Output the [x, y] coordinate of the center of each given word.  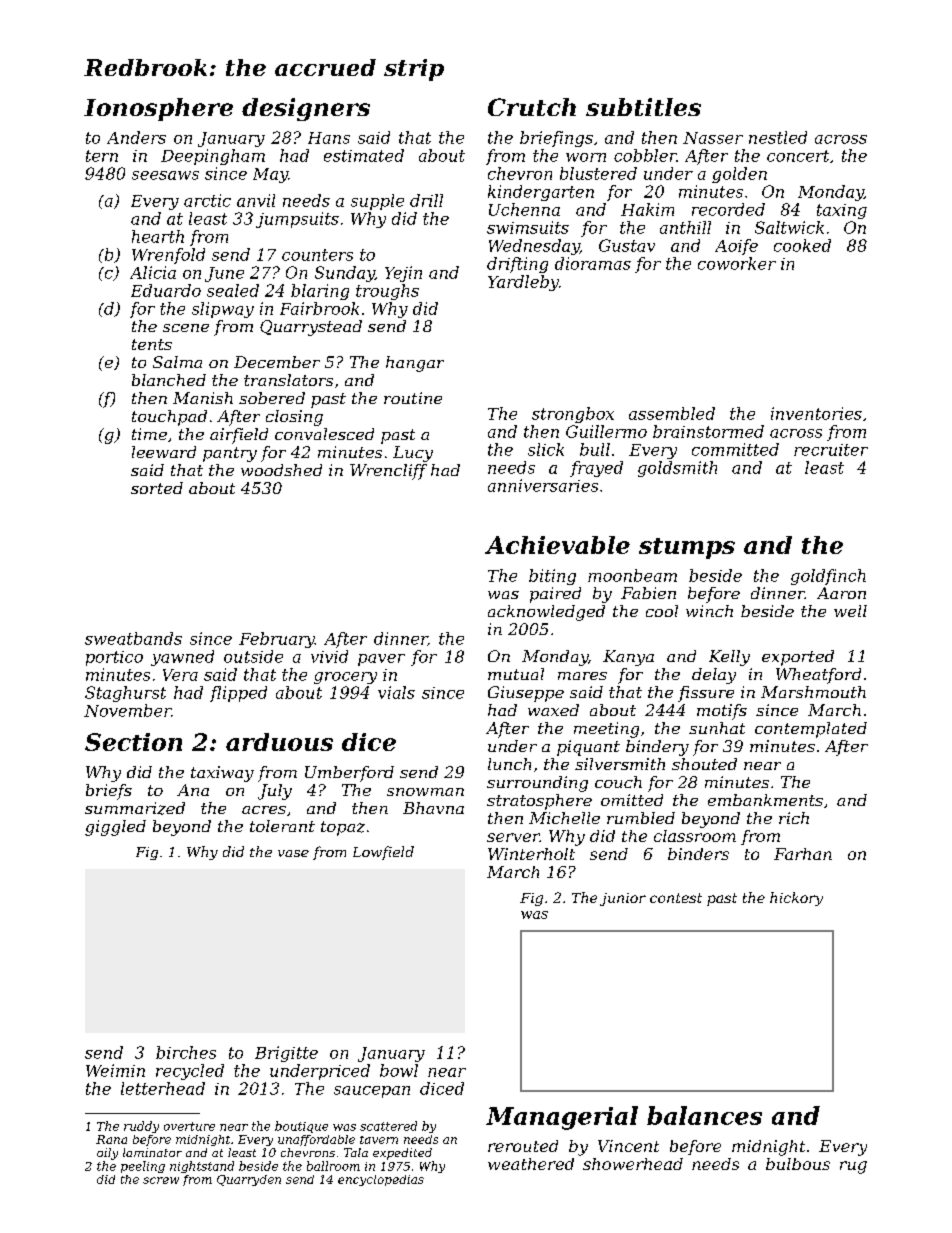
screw [161, 1180]
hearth [158, 236]
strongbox [573, 415]
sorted [157, 488]
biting [552, 577]
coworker [737, 263]
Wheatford [818, 676]
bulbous [798, 1164]
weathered [531, 1164]
